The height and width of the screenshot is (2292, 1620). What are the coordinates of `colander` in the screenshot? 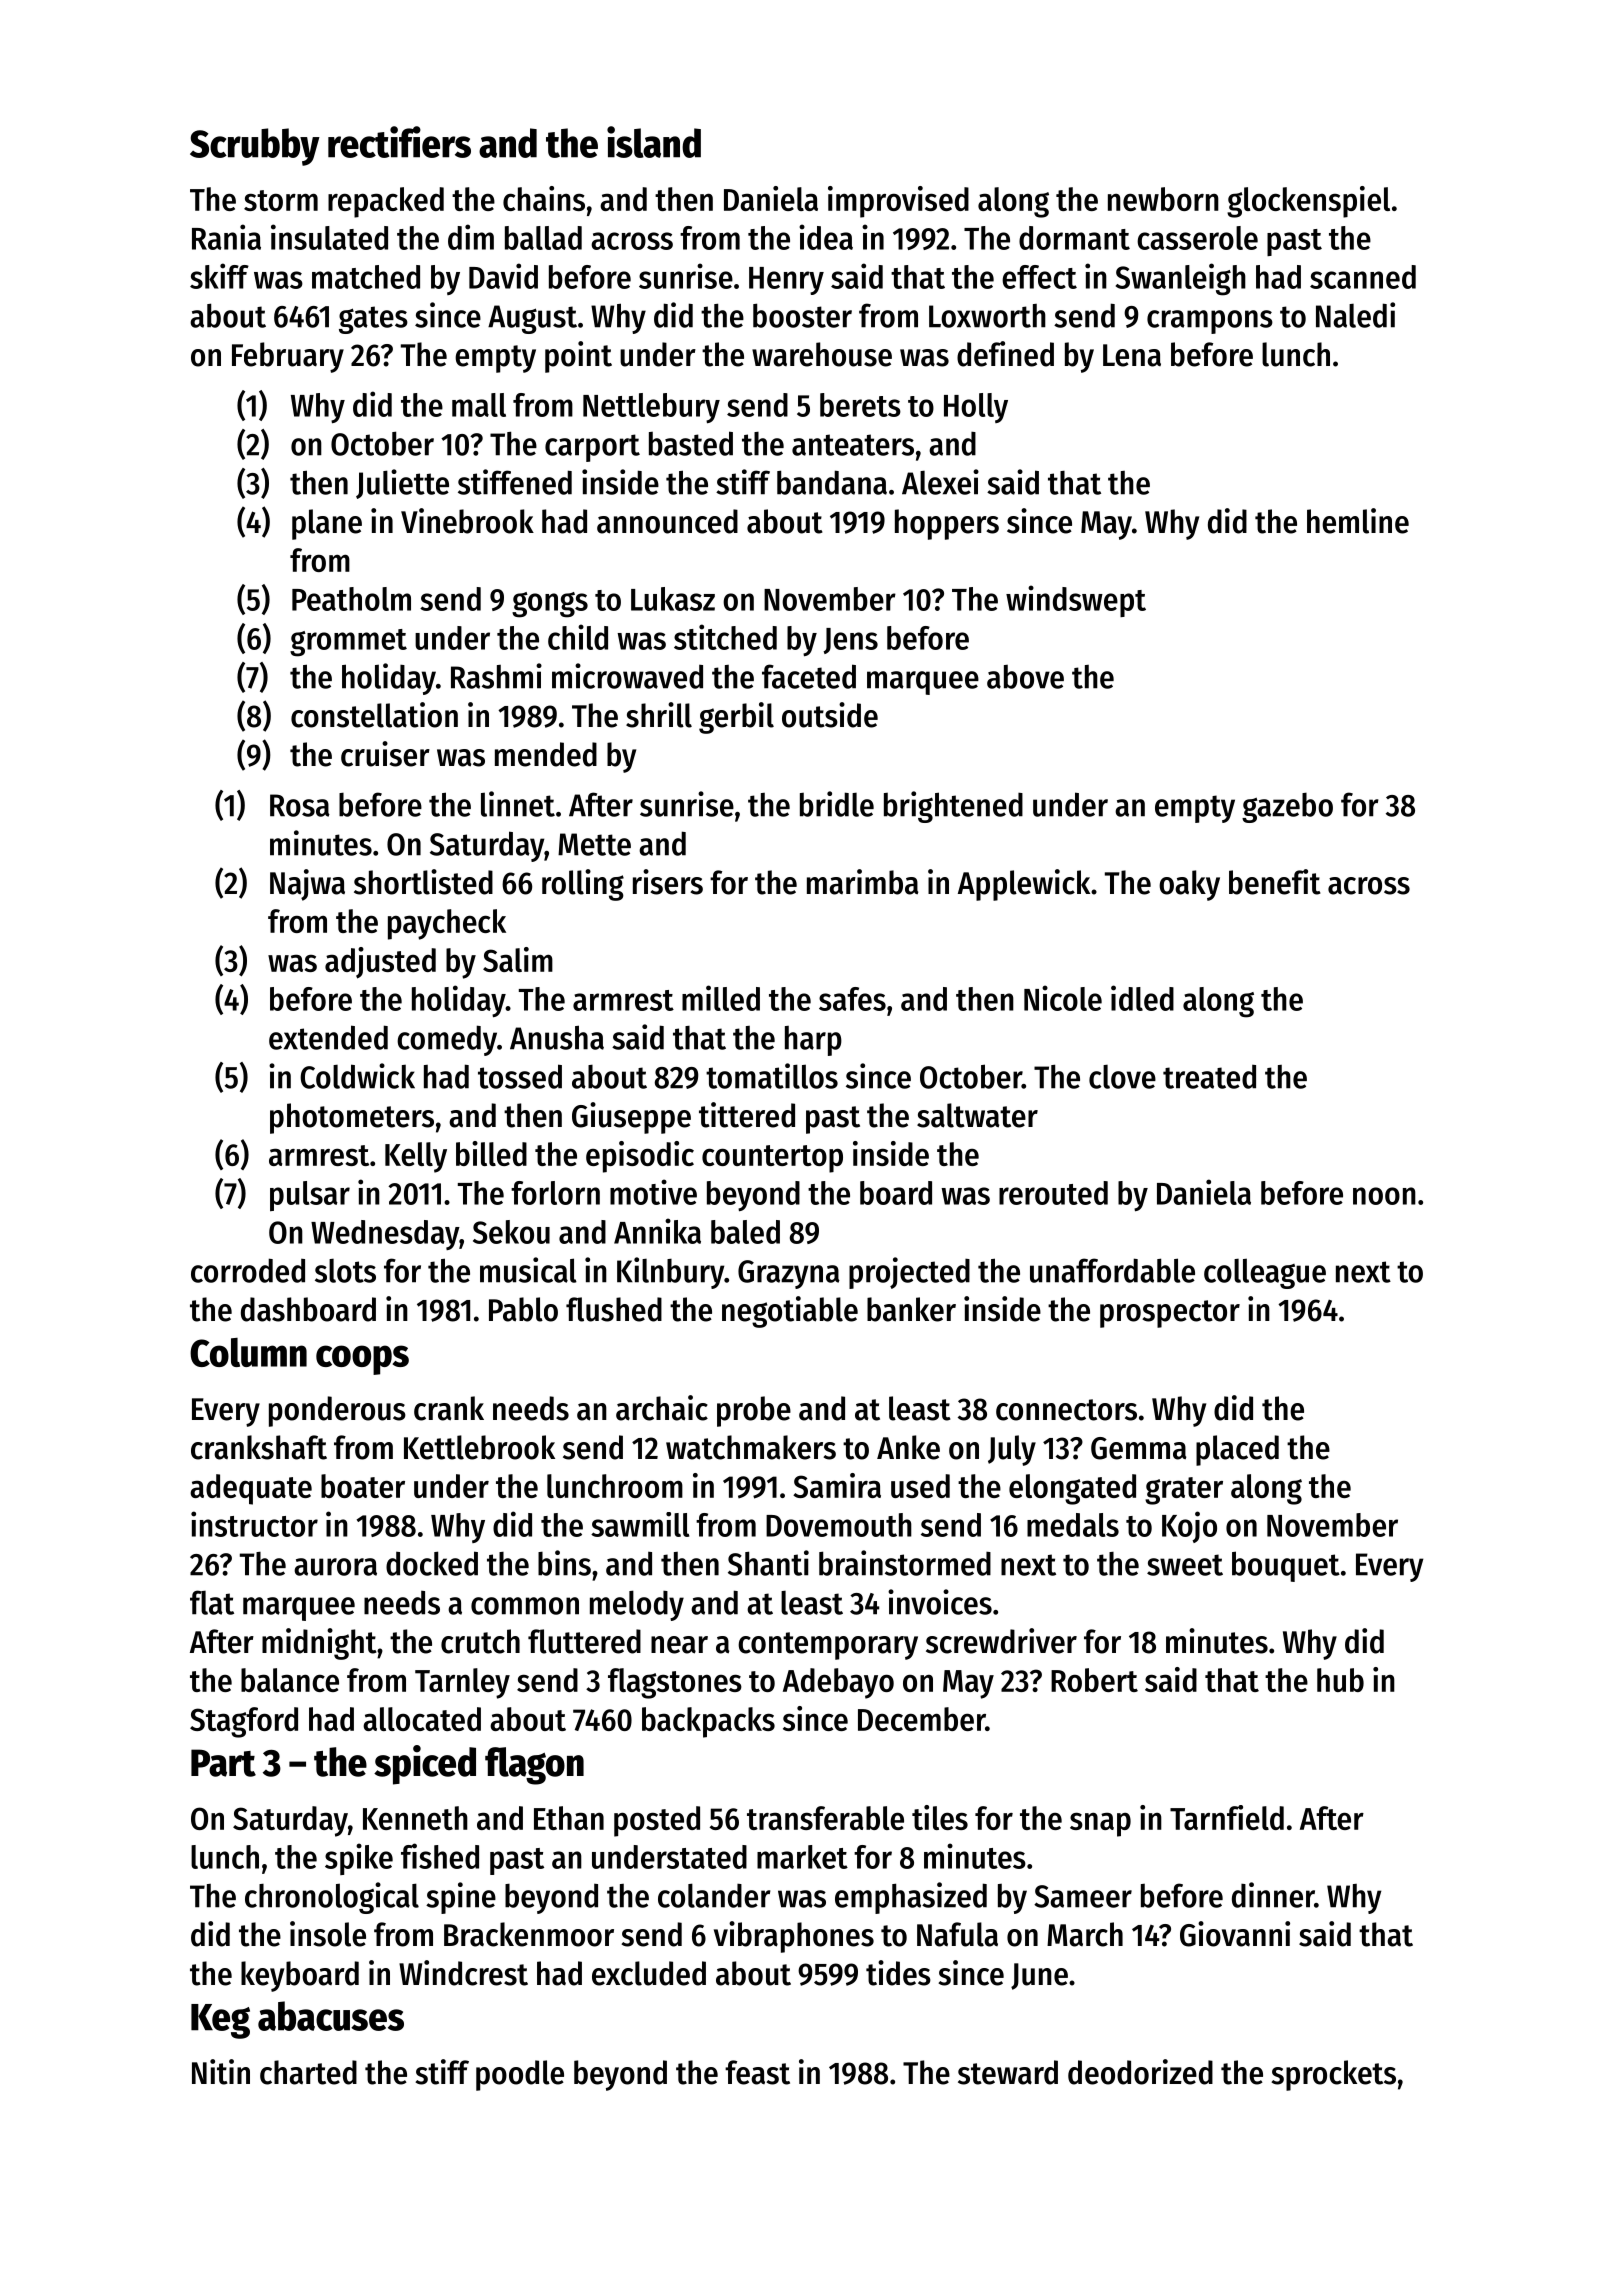 It's located at (714, 1895).
